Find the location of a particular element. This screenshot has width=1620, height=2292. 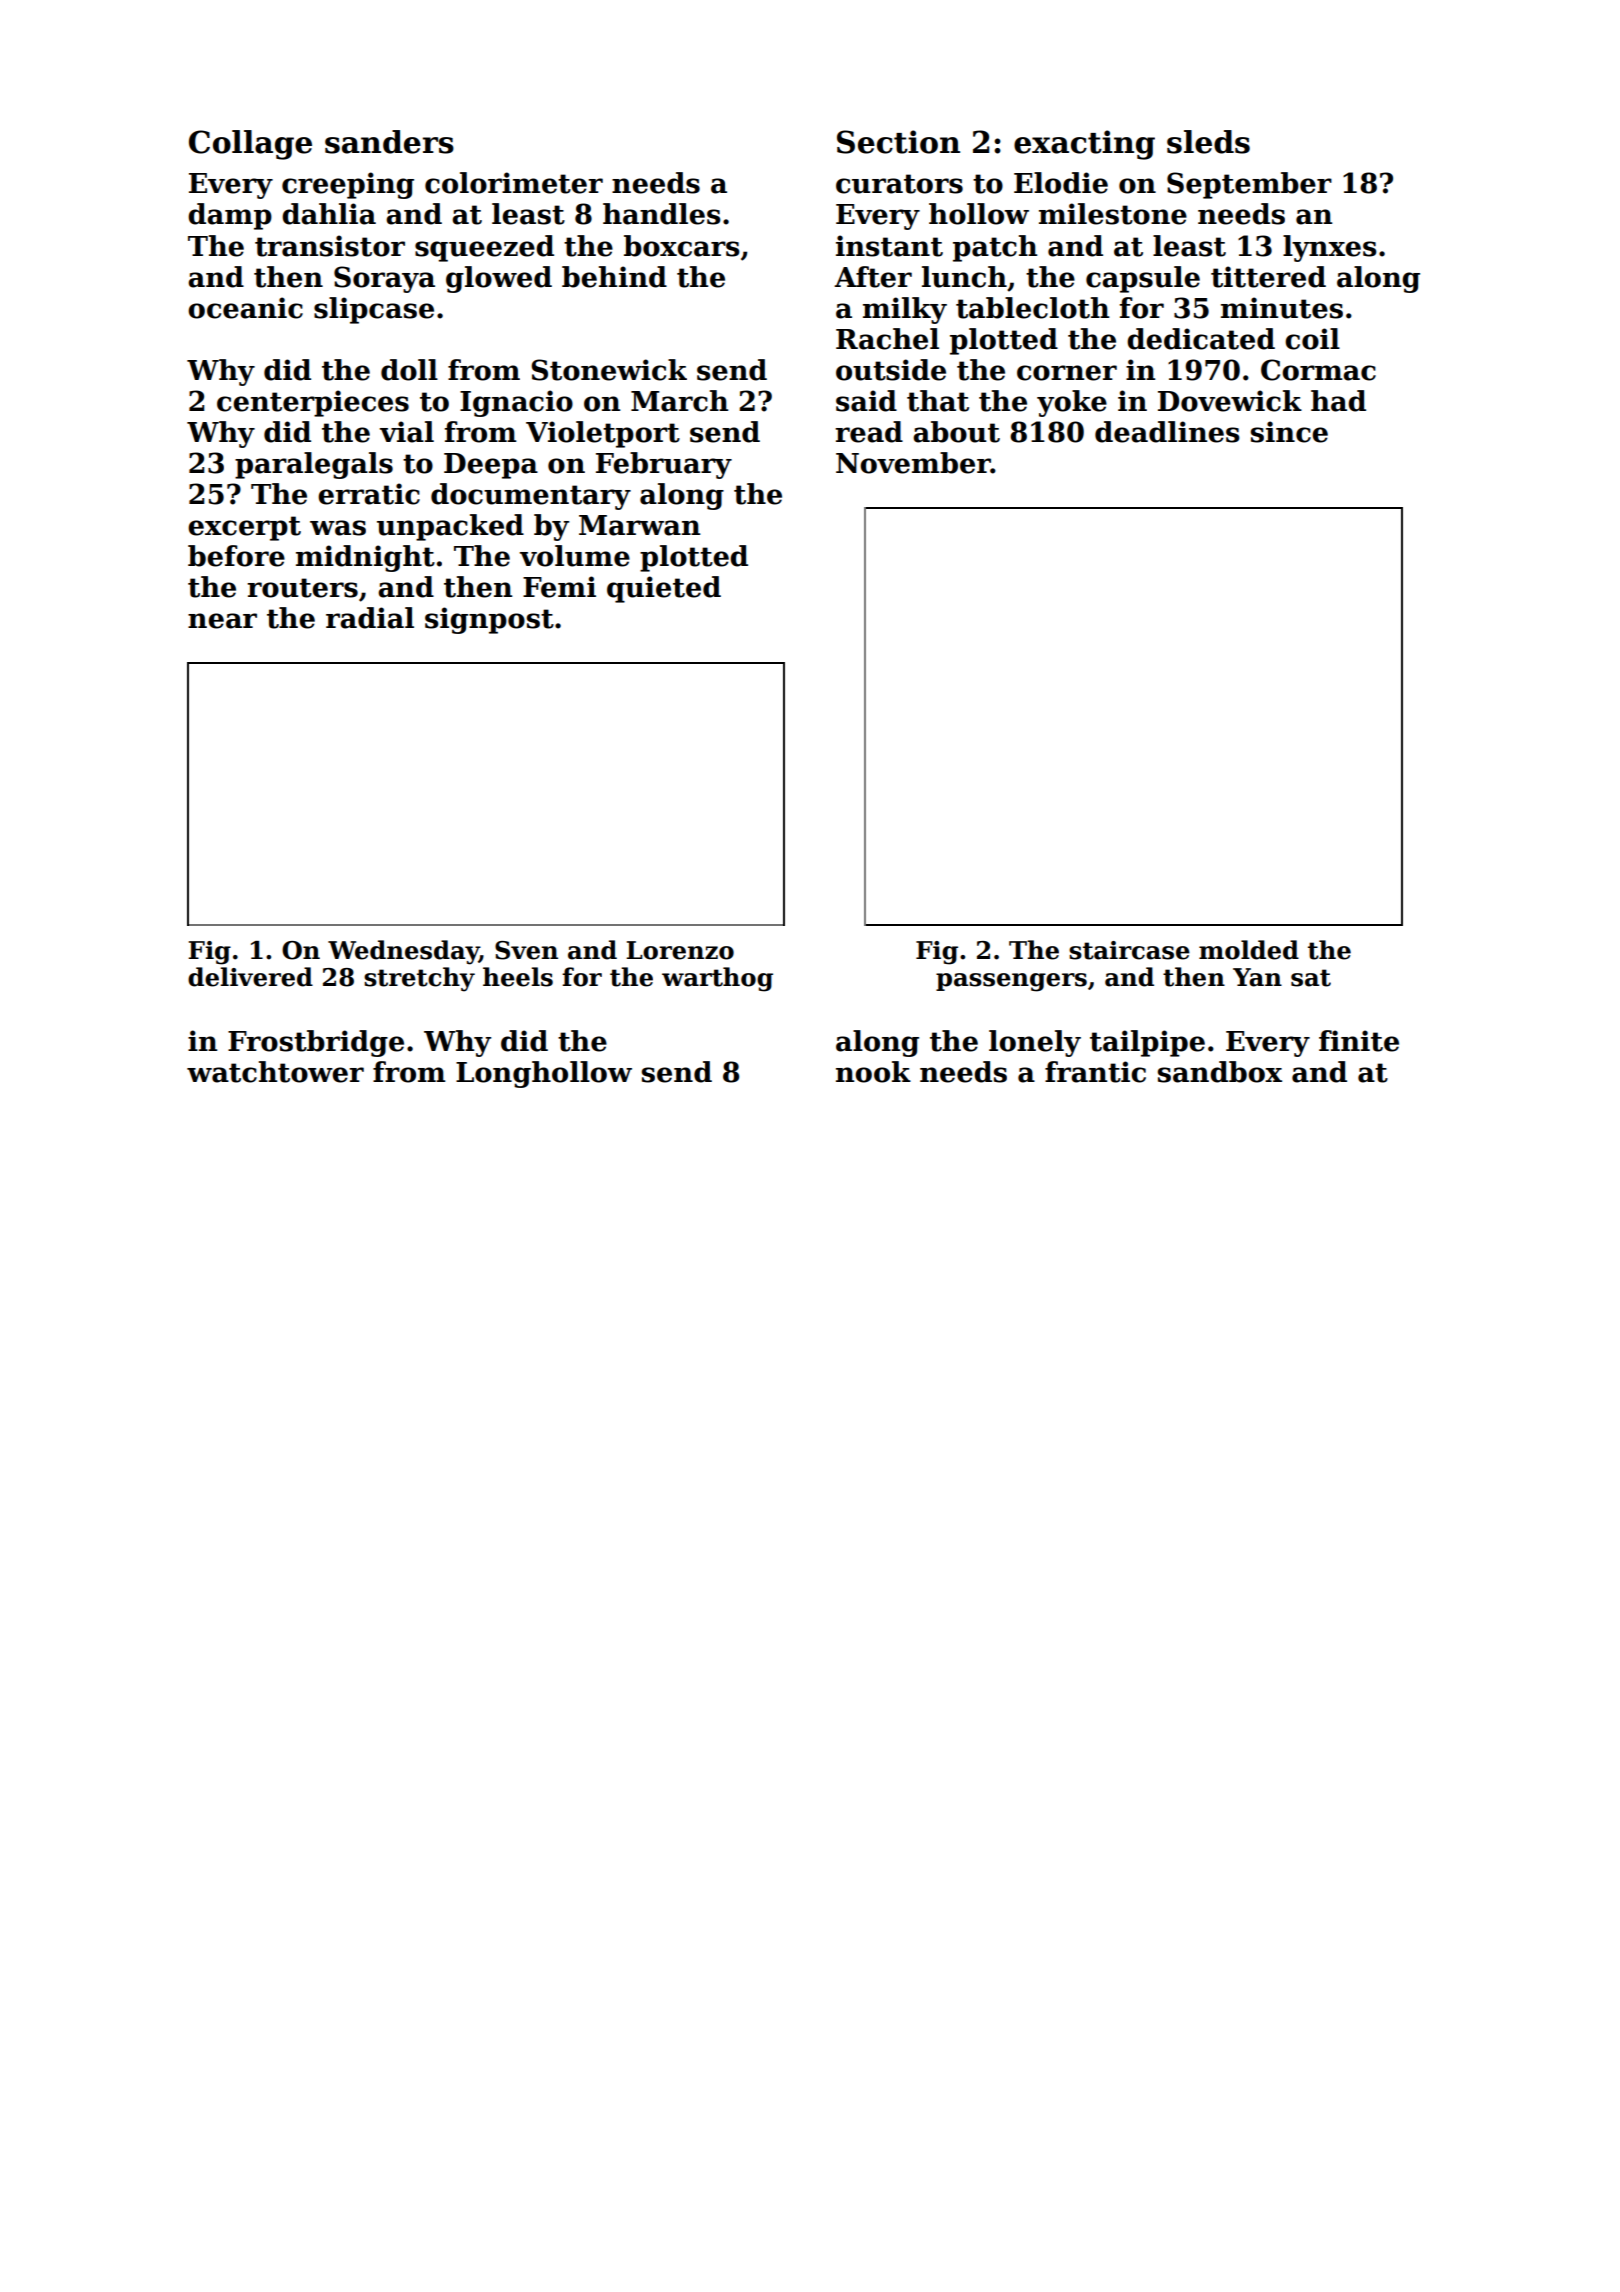

read is located at coordinates (869, 432).
